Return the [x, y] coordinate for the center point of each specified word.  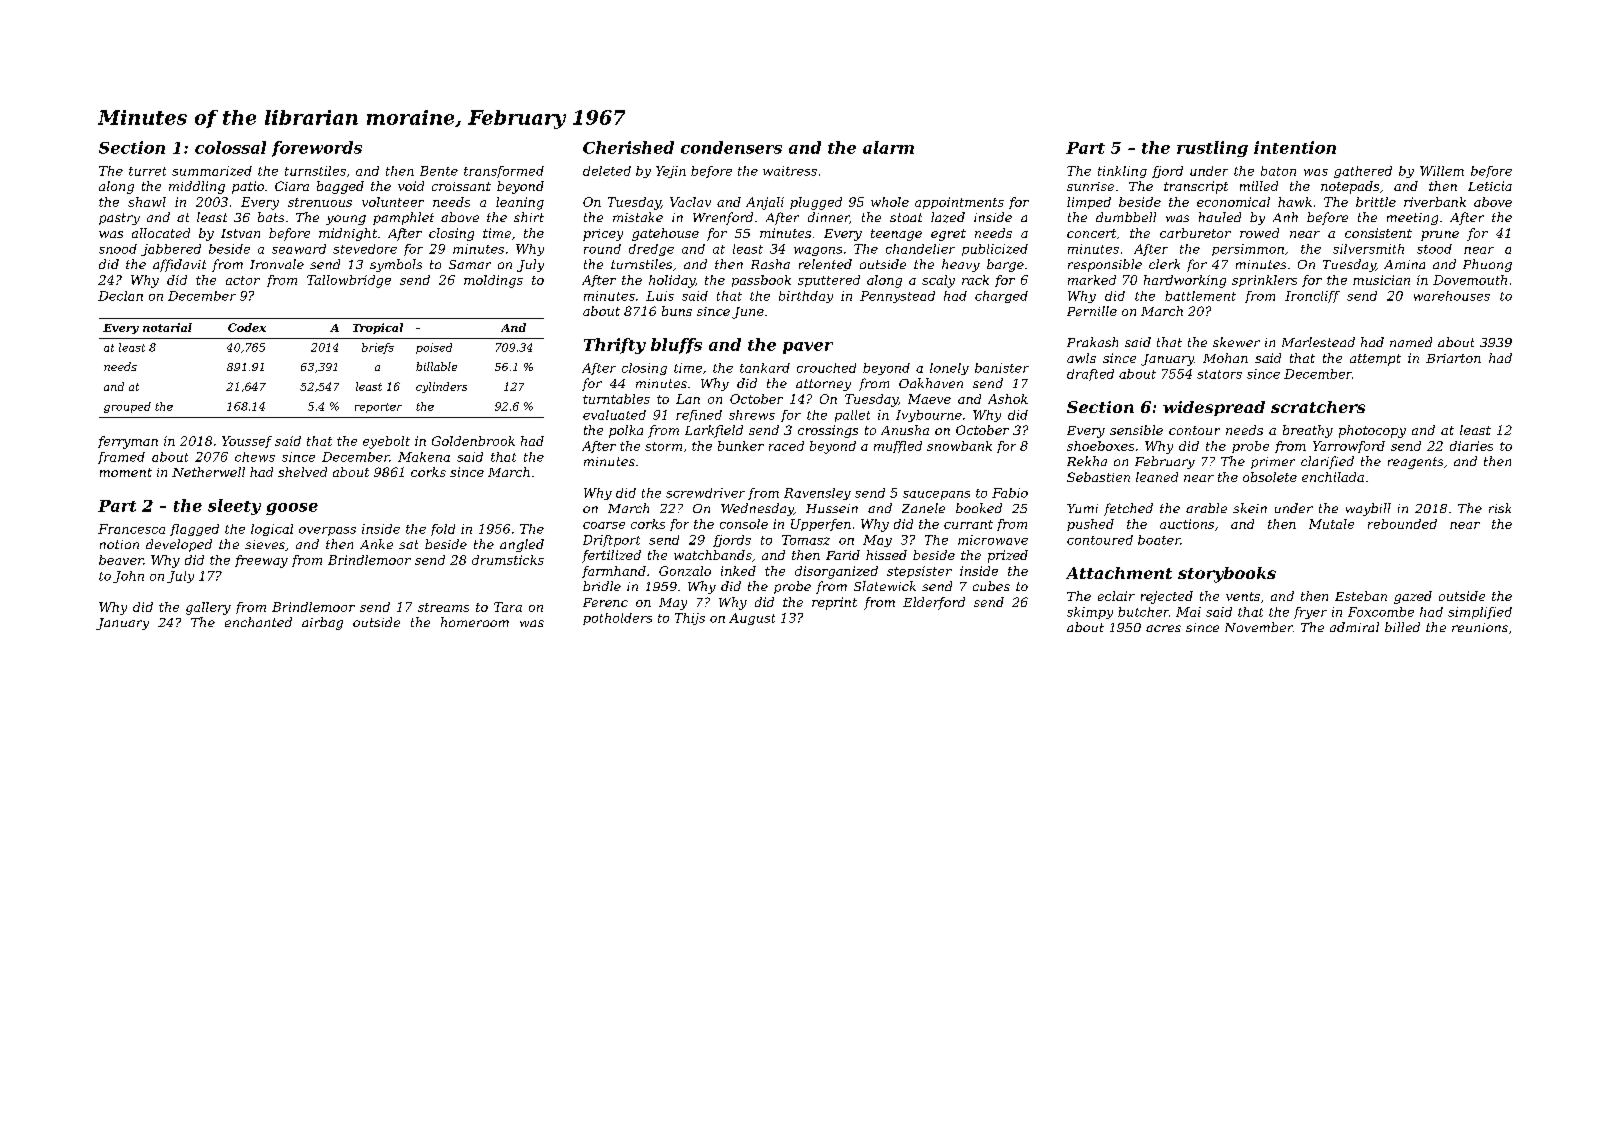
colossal [230, 147]
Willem [1442, 171]
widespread [1214, 408]
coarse [604, 525]
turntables [616, 399]
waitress [790, 171]
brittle [1376, 202]
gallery [208, 608]
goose [292, 509]
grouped [127, 407]
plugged [816, 203]
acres [1163, 628]
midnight [348, 234]
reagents [1415, 463]
